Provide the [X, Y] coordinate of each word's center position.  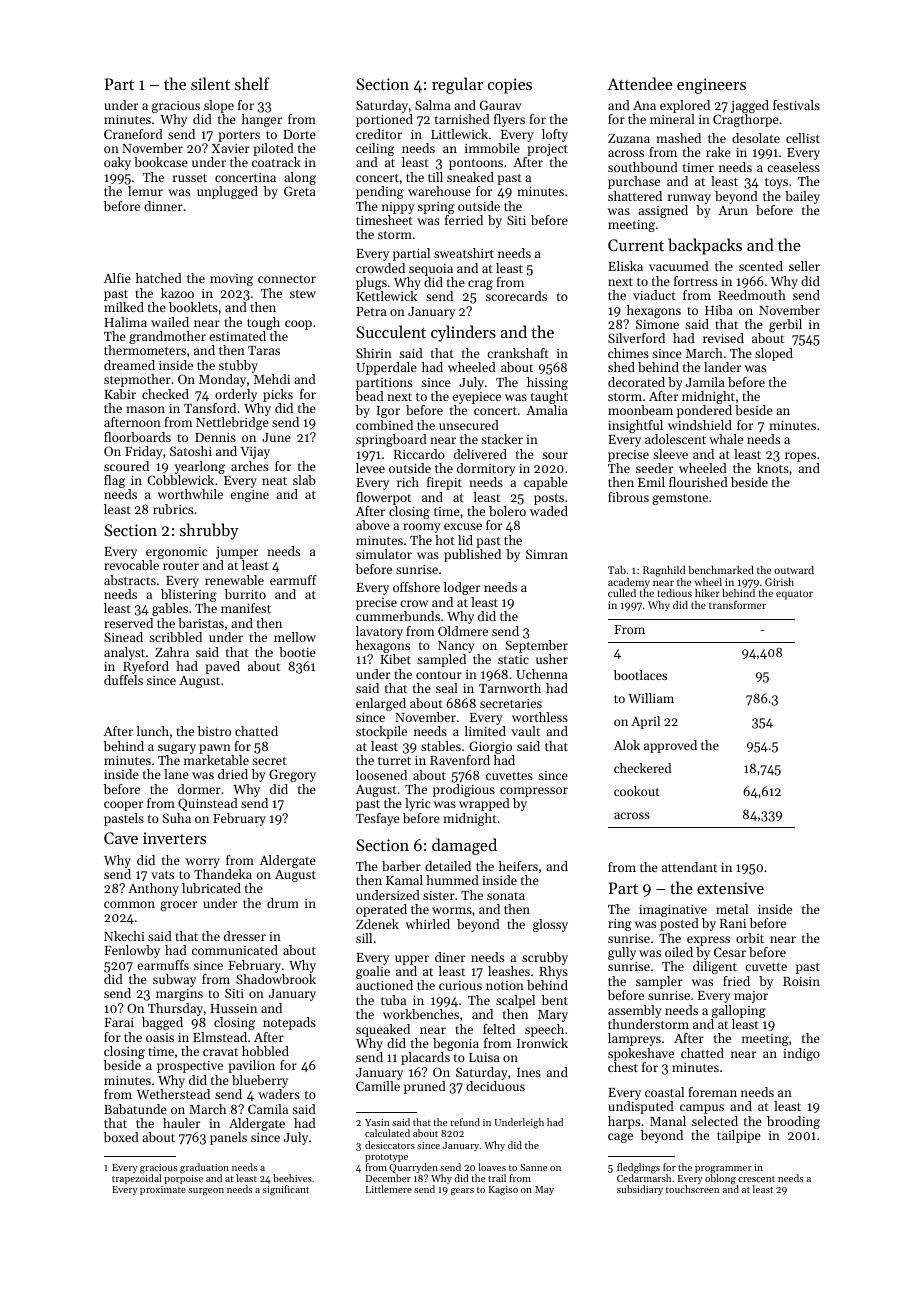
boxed [121, 1137]
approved [670, 746]
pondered [704, 411]
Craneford [133, 134]
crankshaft [518, 353]
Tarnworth [510, 688]
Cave [121, 838]
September [537, 646]
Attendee [640, 83]
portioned [384, 120]
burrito [245, 594]
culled [622, 593]
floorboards [137, 437]
